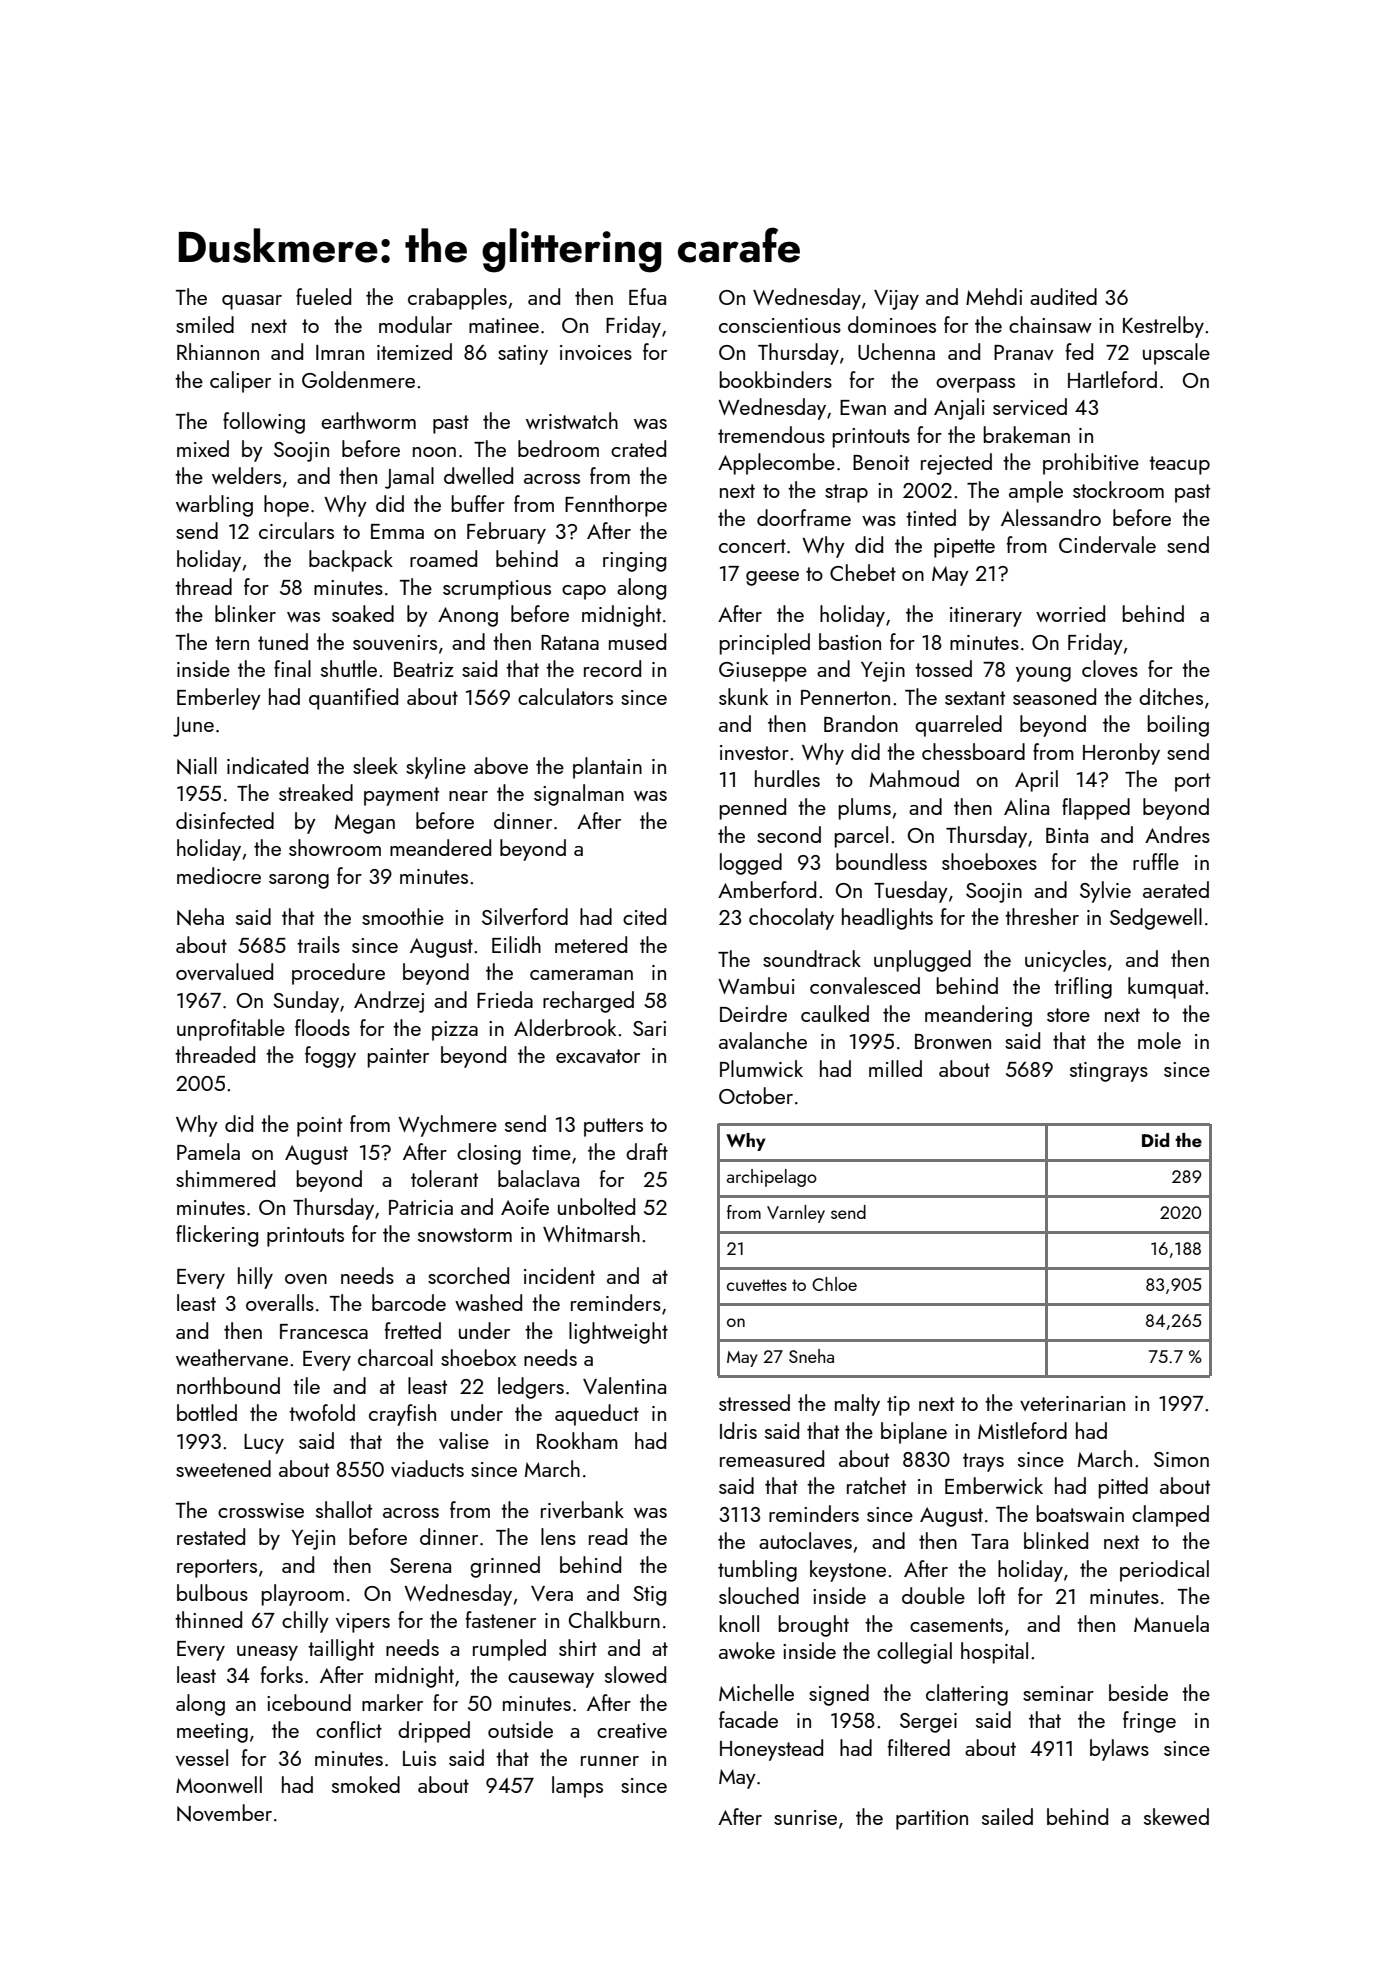 Image resolution: width=1386 pixels, height=1969 pixels. I want to click on remeasured, so click(772, 1458).
